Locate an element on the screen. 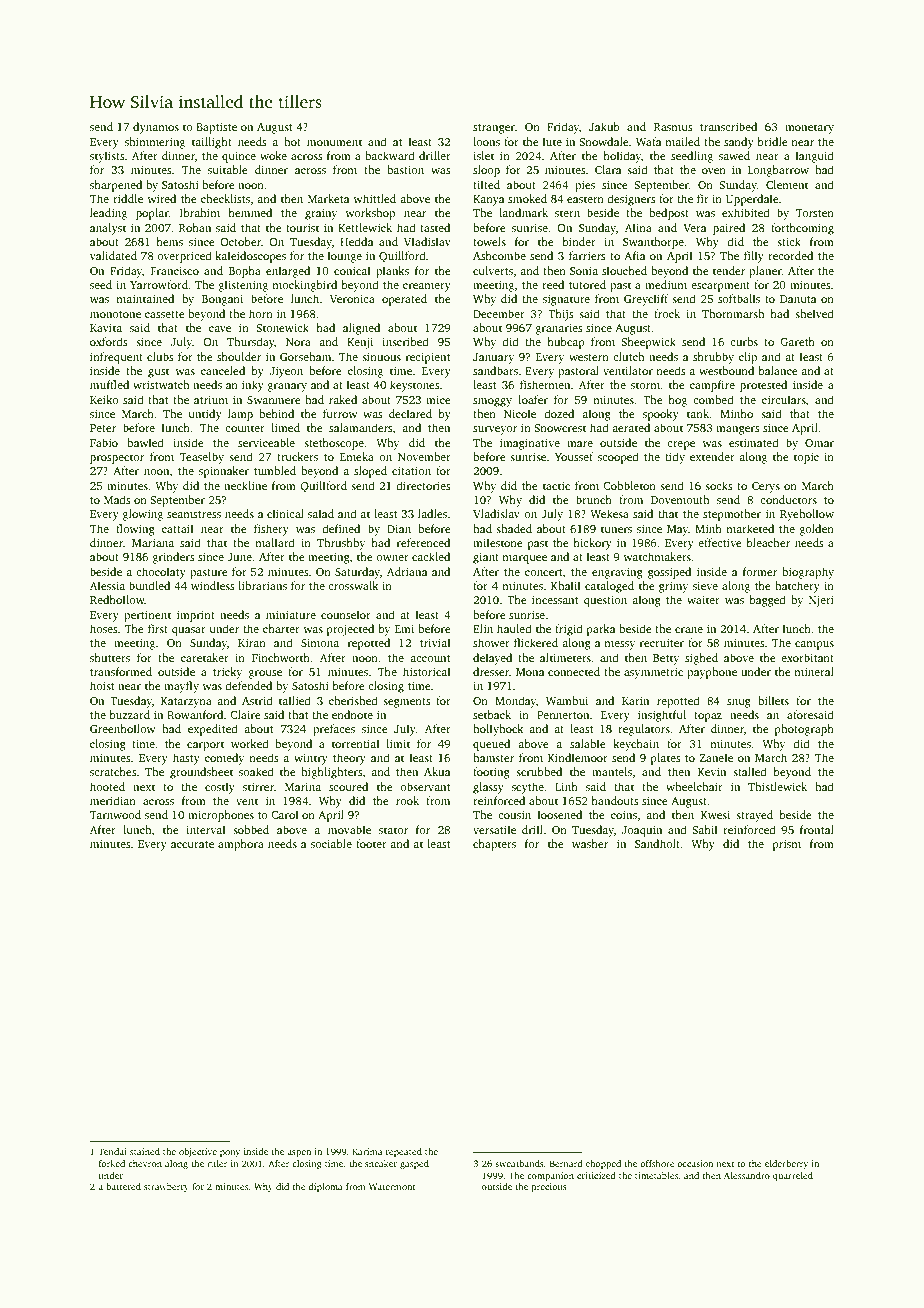  quarreled is located at coordinates (793, 1176).
